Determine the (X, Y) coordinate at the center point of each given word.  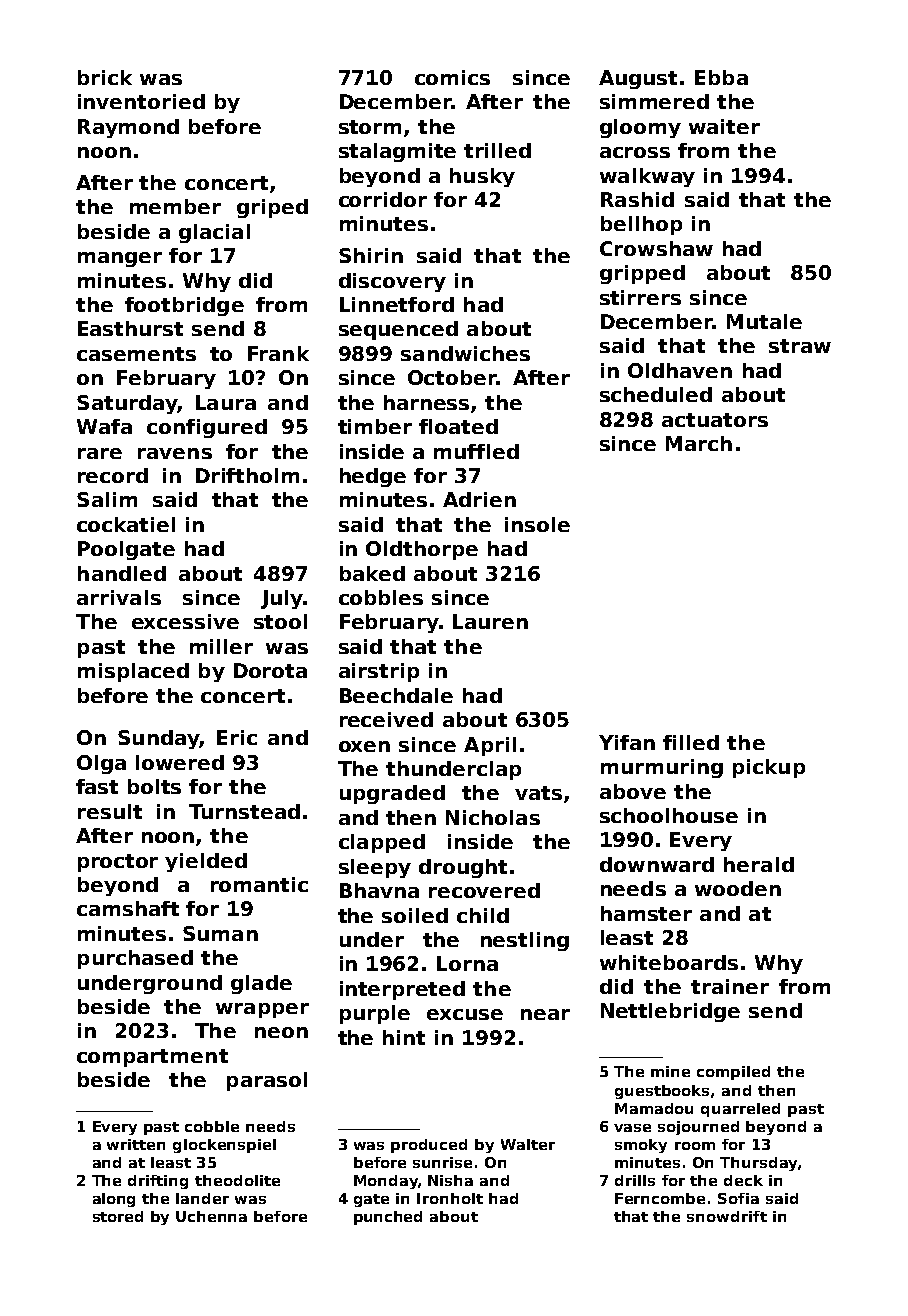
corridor (383, 199)
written (136, 1144)
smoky (641, 1146)
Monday (386, 1182)
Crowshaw (656, 248)
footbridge (184, 306)
